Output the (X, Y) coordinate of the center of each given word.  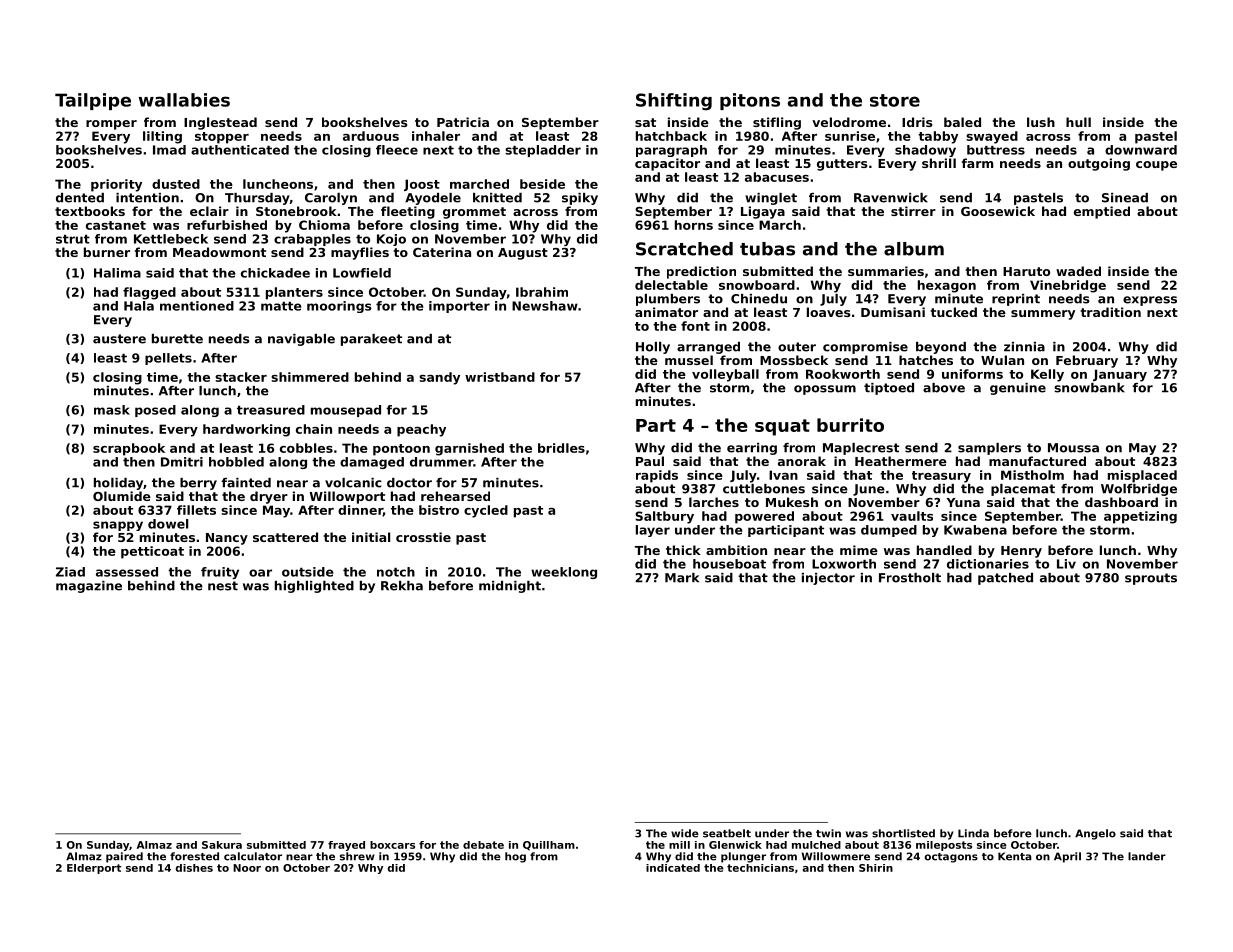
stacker (241, 377)
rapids (657, 476)
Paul (650, 461)
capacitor (667, 164)
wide (685, 833)
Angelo (1095, 834)
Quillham (549, 846)
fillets (196, 510)
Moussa (1073, 448)
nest (223, 586)
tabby (938, 137)
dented (80, 198)
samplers (989, 449)
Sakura (222, 845)
